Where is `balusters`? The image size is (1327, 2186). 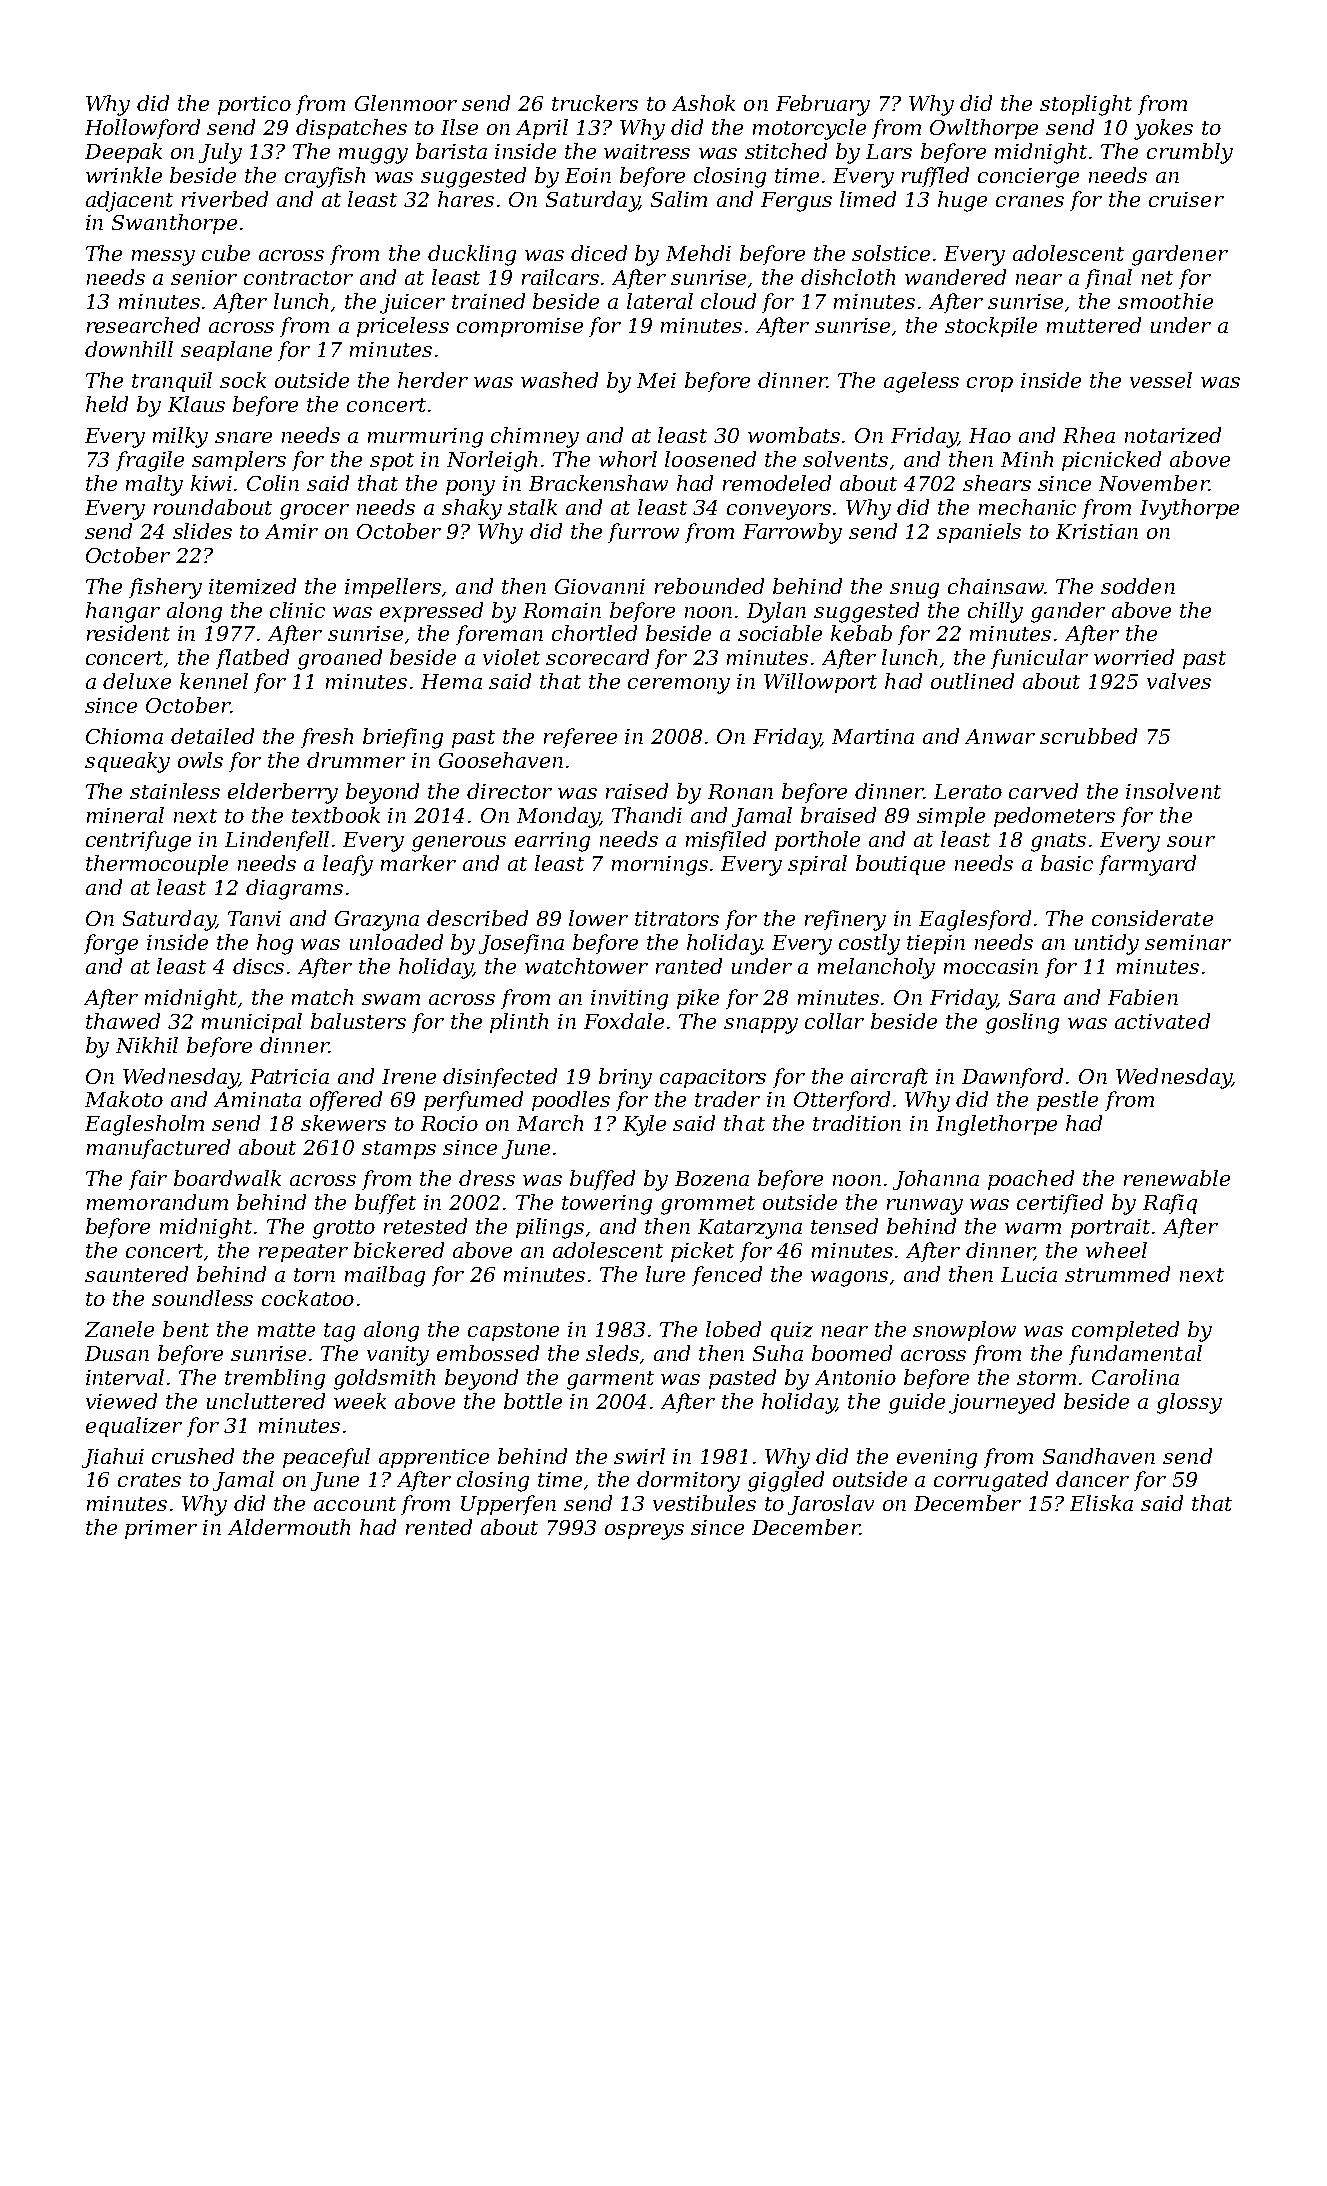 balusters is located at coordinates (358, 1021).
